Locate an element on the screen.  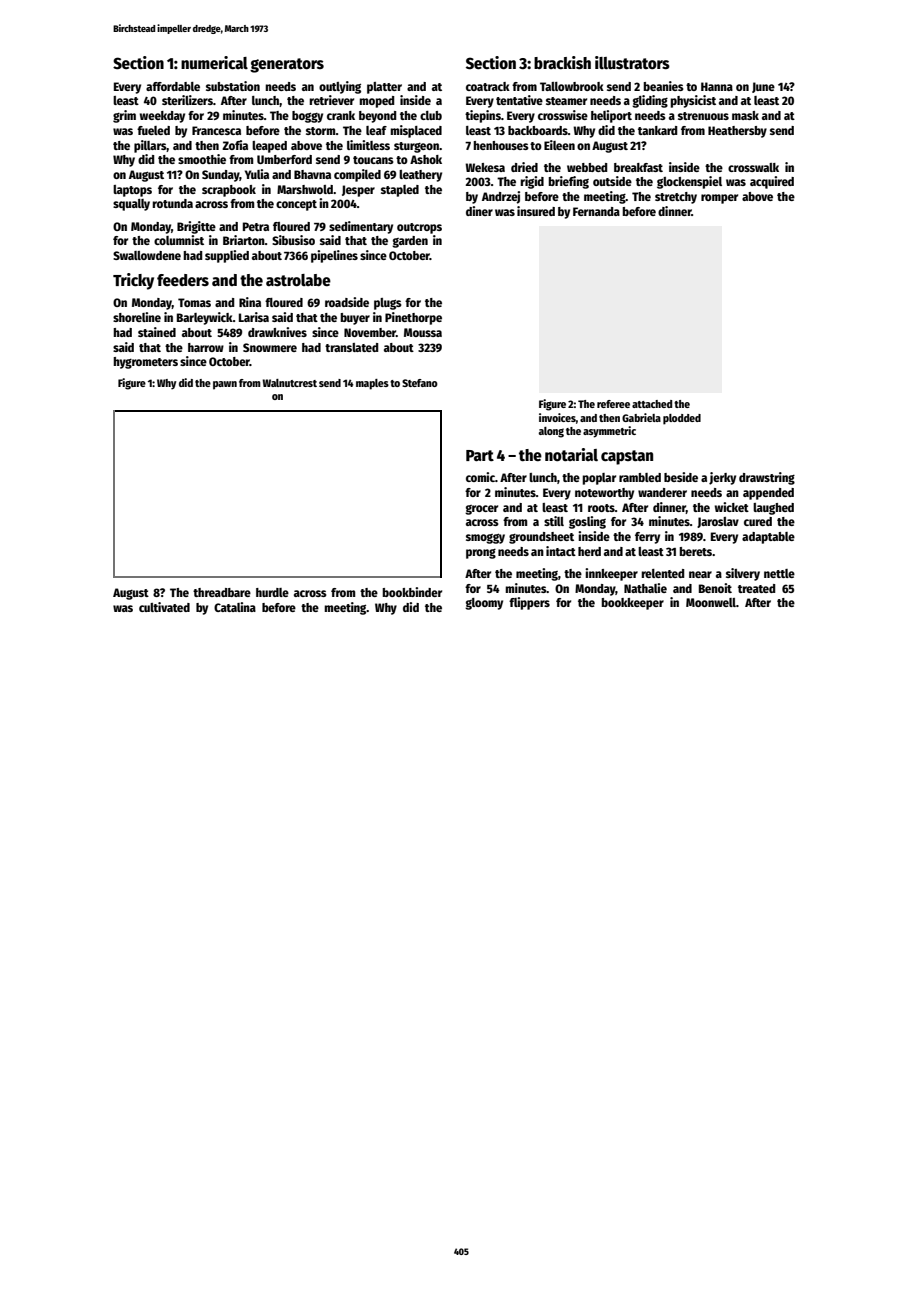
Part is located at coordinates (480, 455).
